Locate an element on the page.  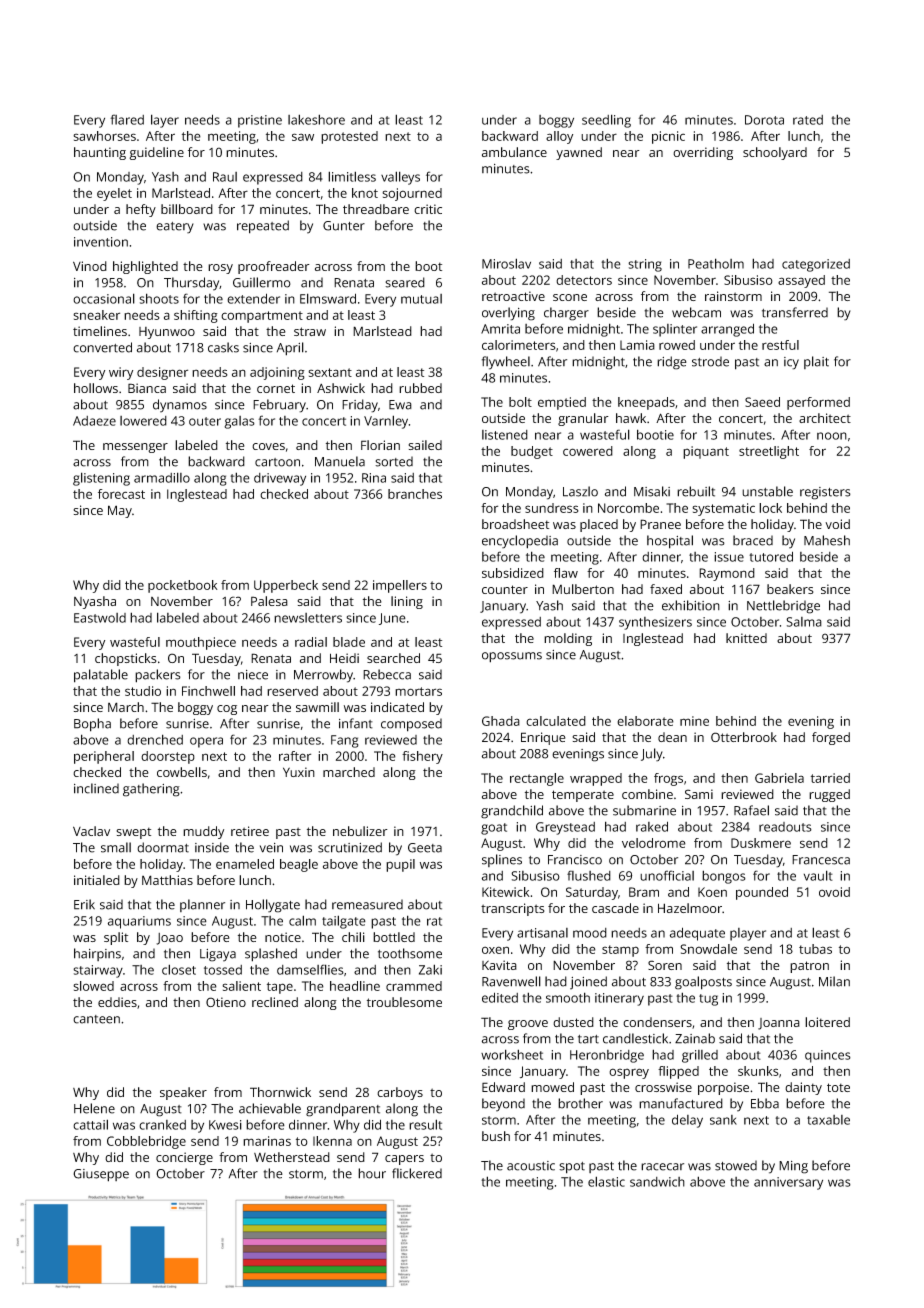
Joao is located at coordinates (169, 939).
